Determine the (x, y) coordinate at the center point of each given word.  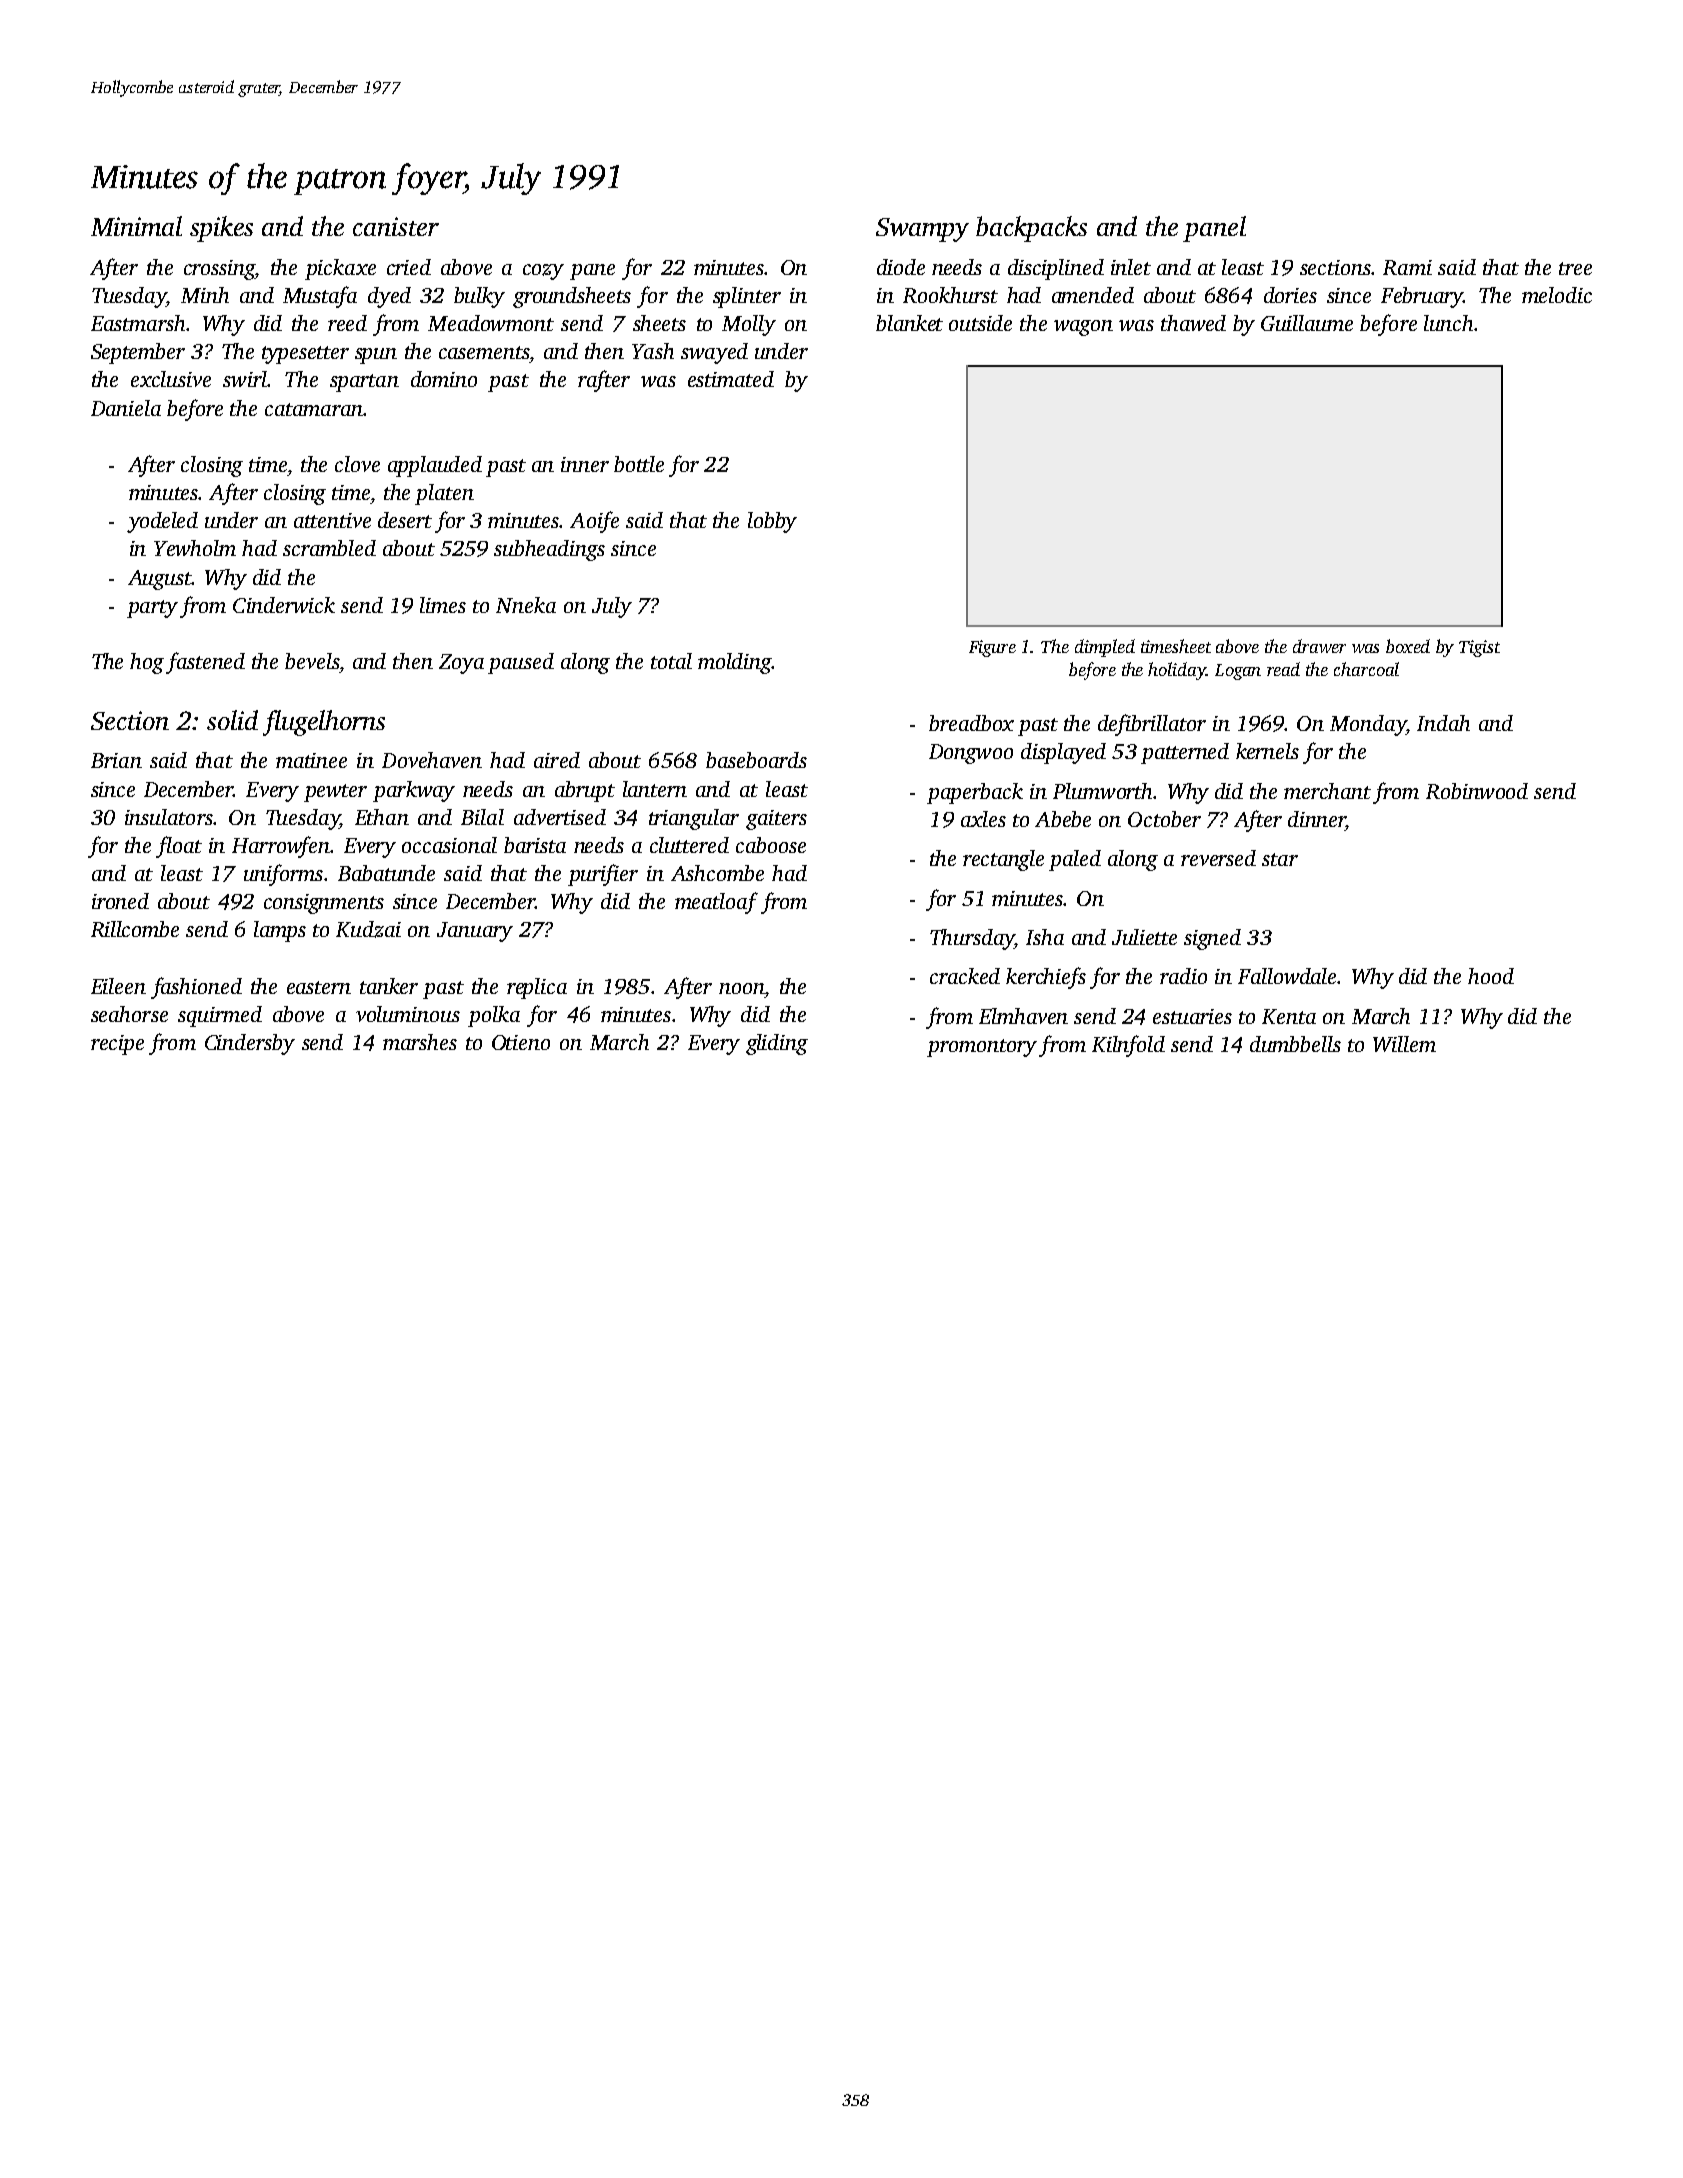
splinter (747, 297)
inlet (1131, 267)
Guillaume (1307, 323)
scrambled (329, 548)
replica (537, 988)
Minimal (136, 226)
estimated (731, 379)
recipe (117, 1045)
